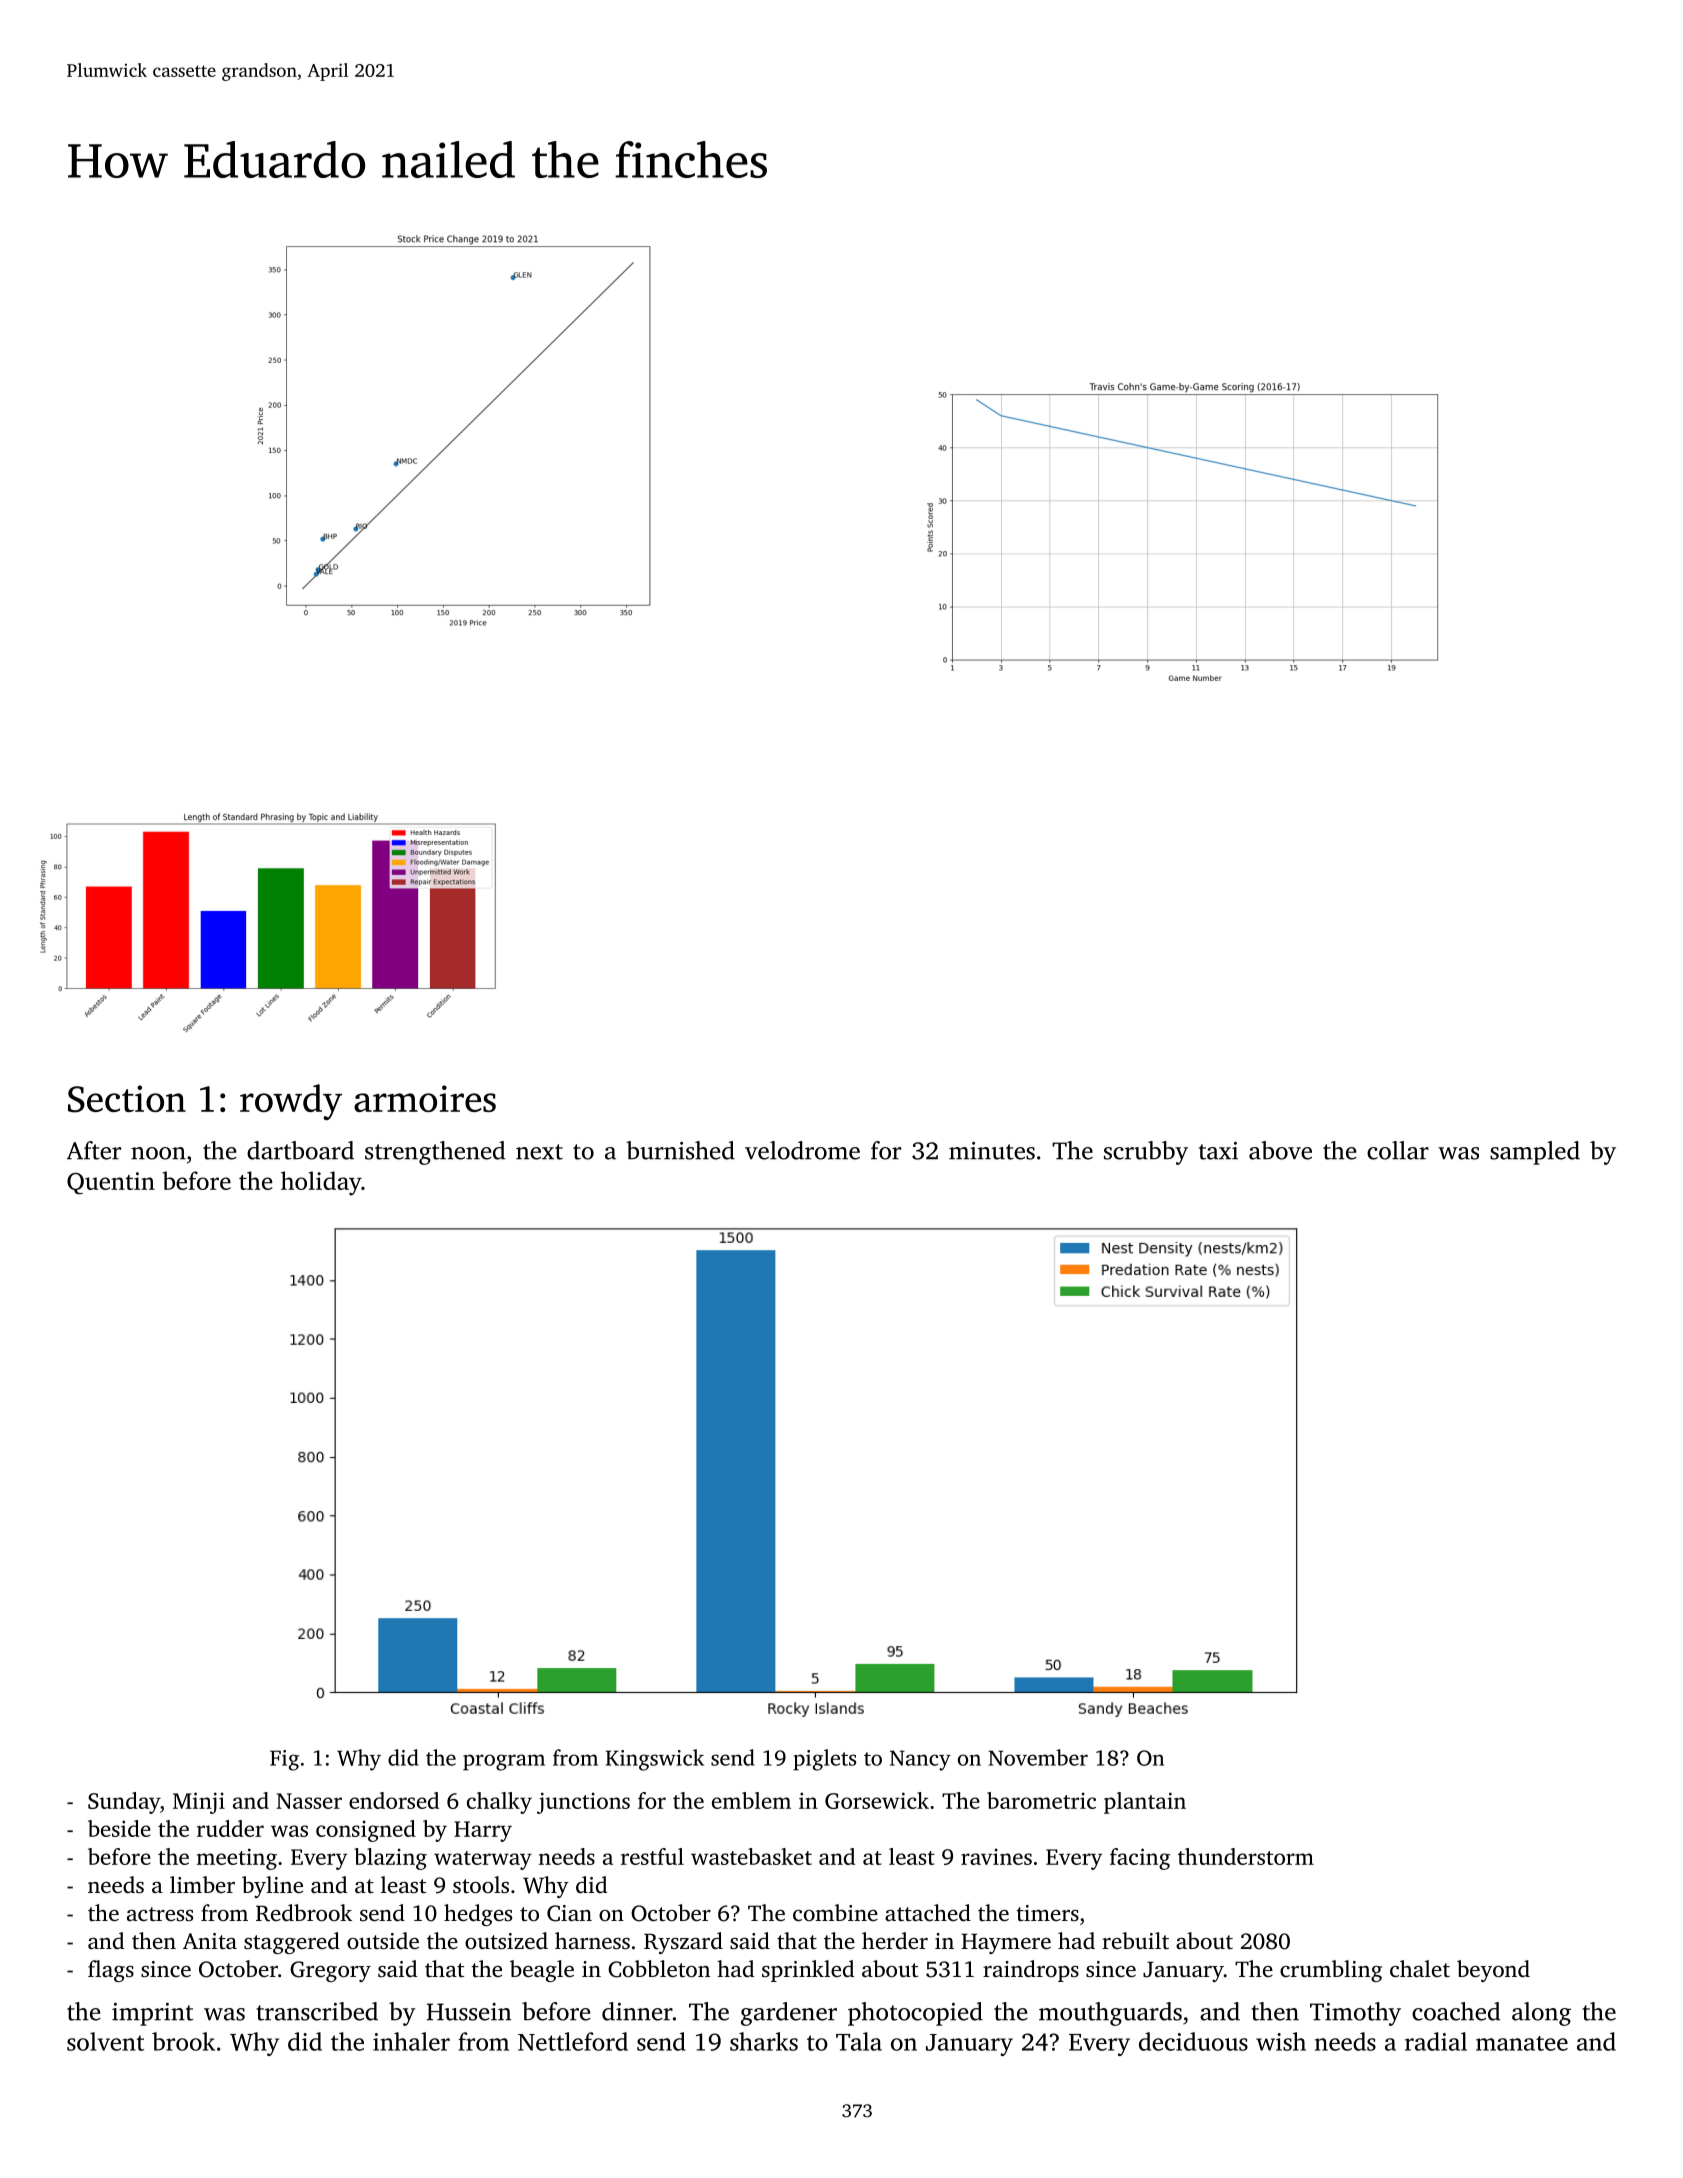 The width and height of the document is (1683, 2178). What do you see at coordinates (992, 1151) in the document?
I see `minutes` at bounding box center [992, 1151].
